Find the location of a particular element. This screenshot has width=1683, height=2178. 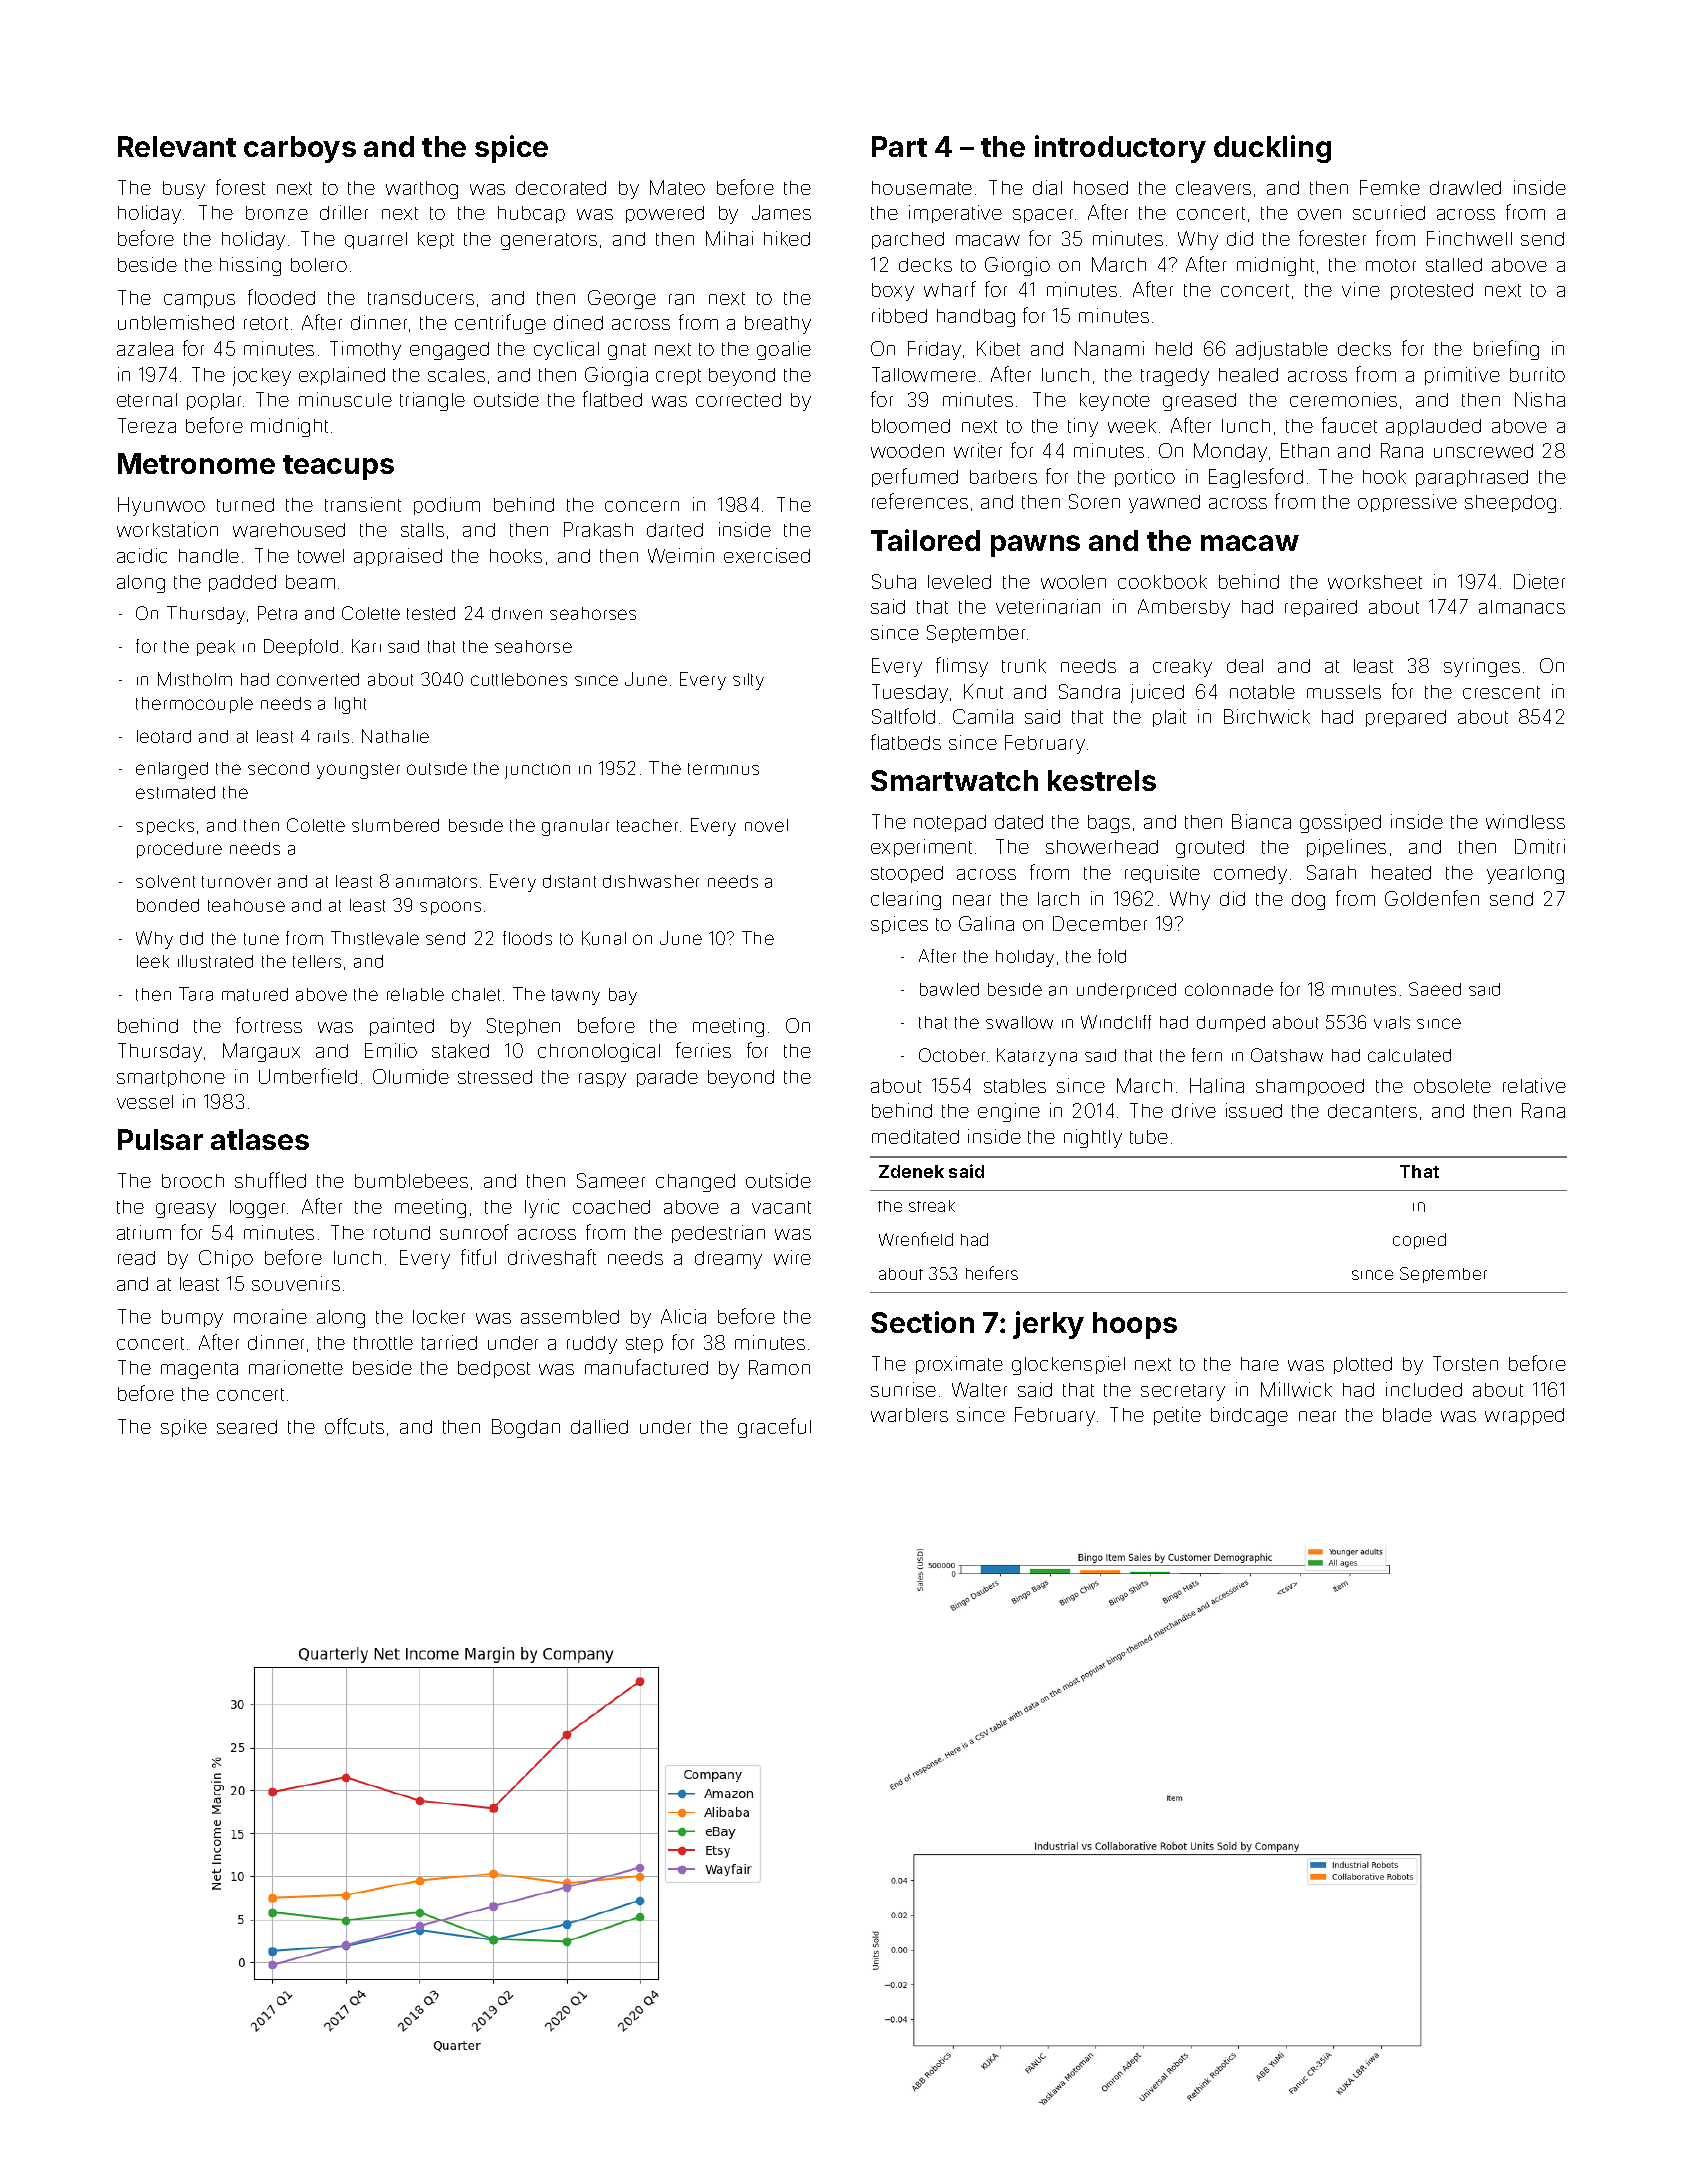

ferries is located at coordinates (703, 1050).
